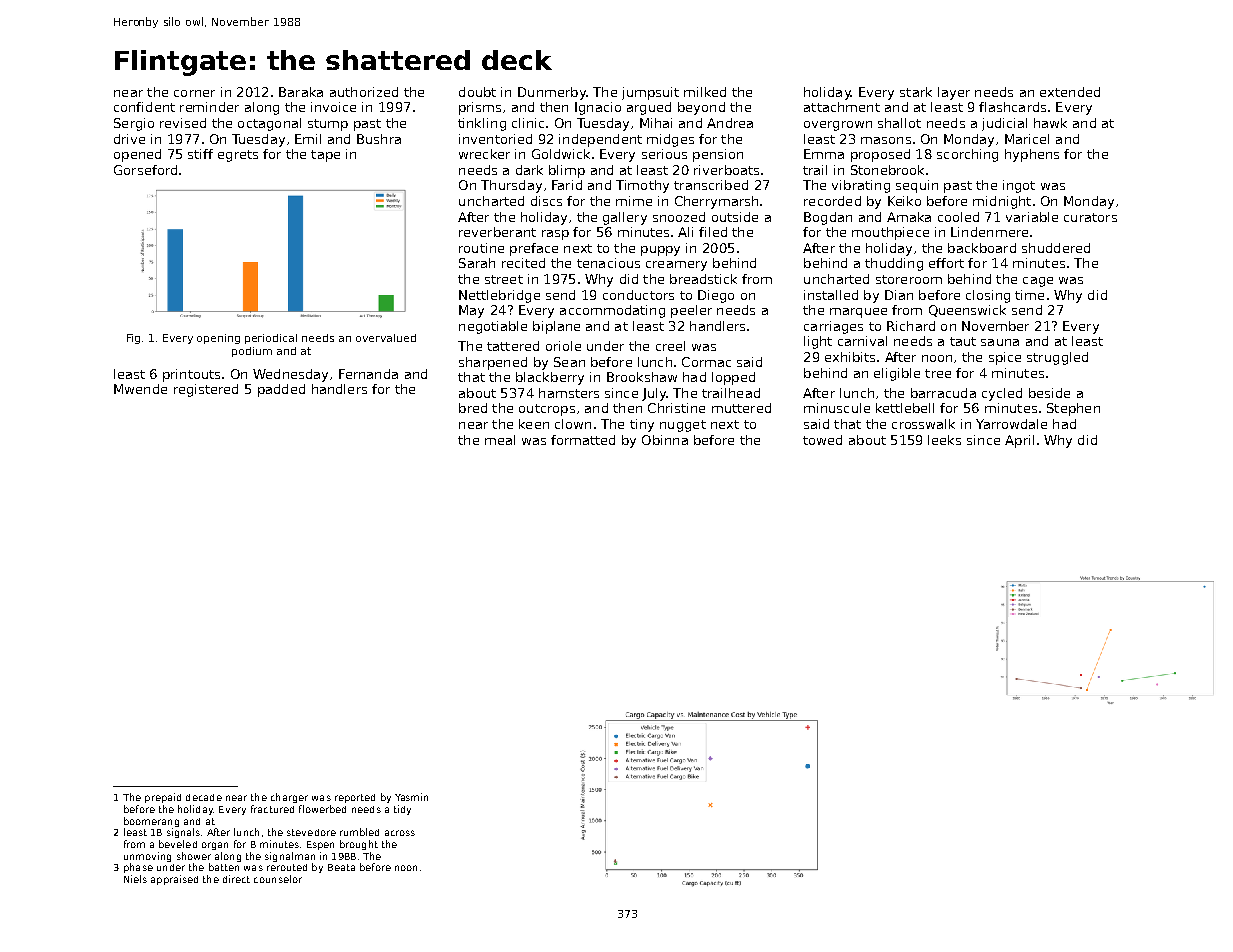  I want to click on Beata, so click(341, 867).
